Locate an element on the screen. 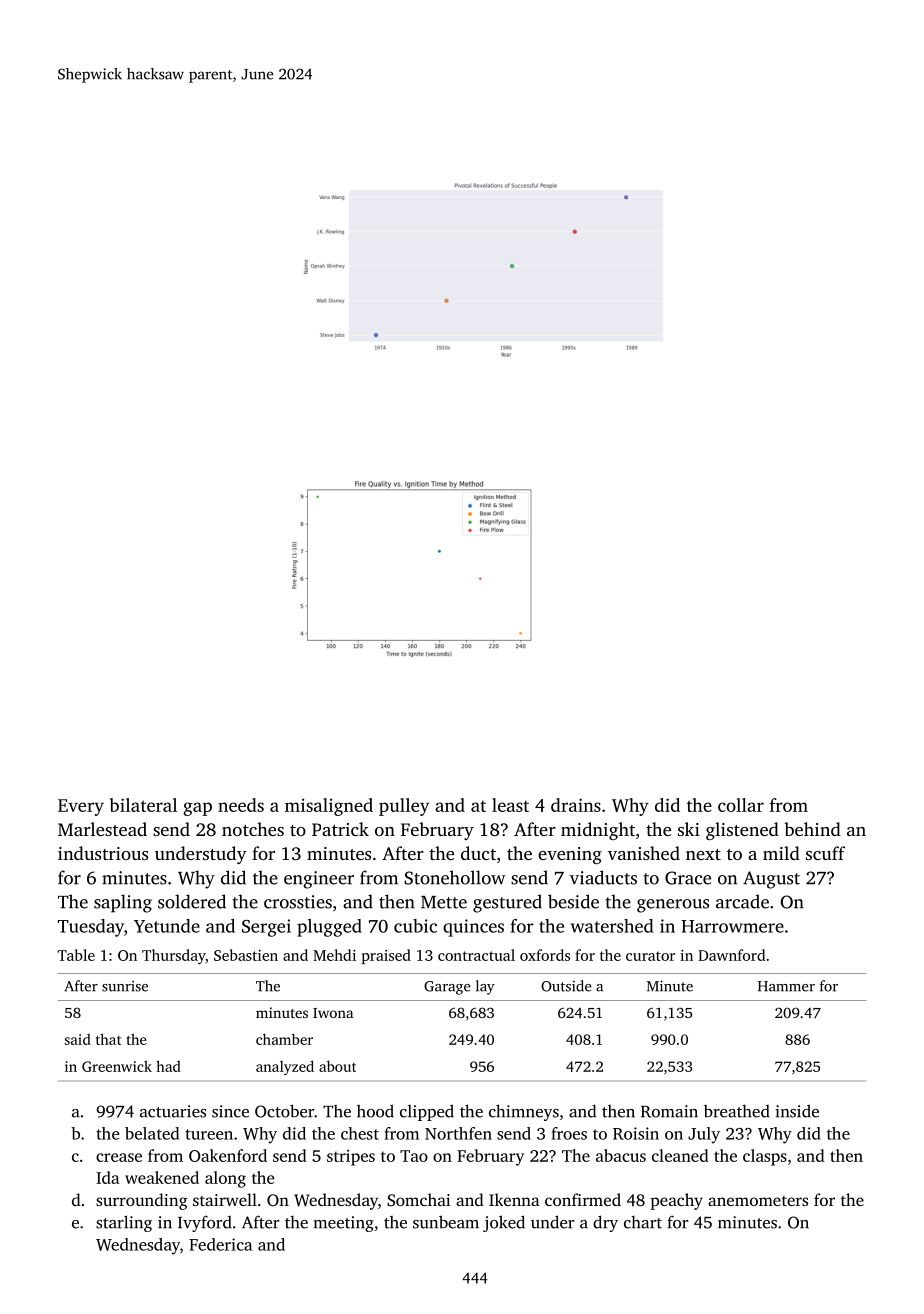 The width and height of the screenshot is (924, 1314). collar is located at coordinates (741, 805).
